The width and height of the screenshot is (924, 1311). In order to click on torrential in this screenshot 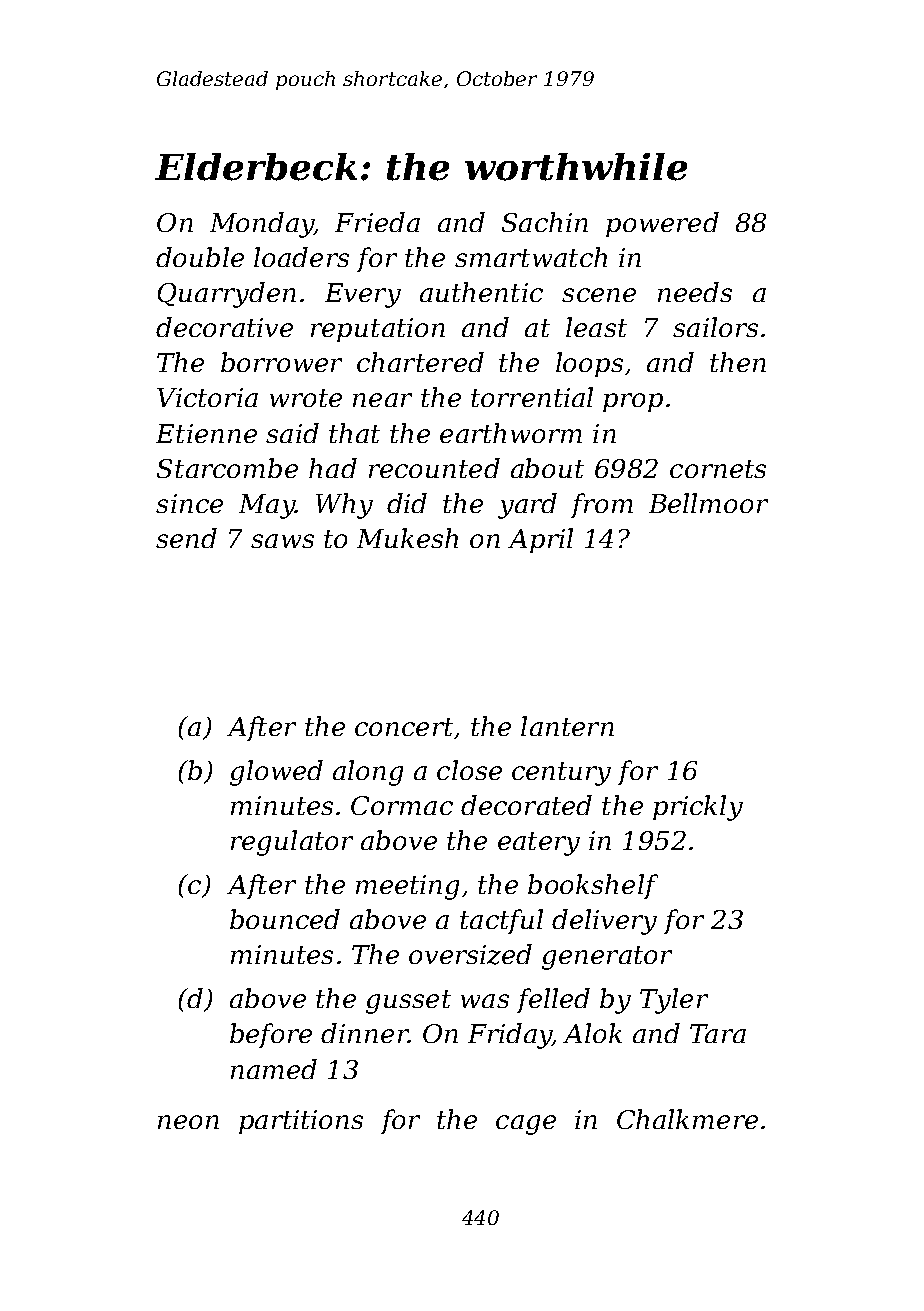, I will do `click(532, 397)`.
